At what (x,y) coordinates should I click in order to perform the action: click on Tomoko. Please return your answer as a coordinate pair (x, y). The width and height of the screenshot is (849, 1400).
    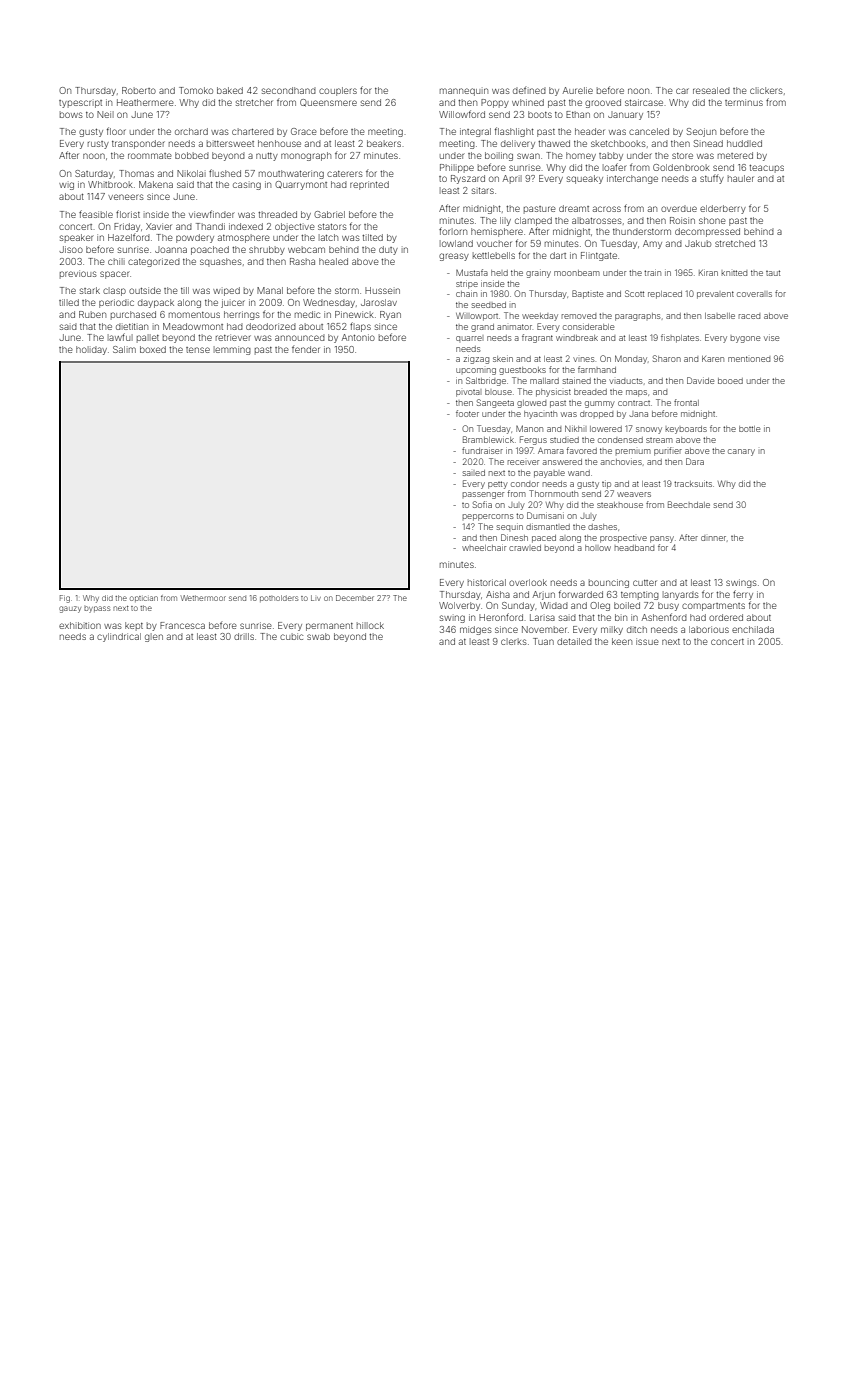
    Looking at the image, I should click on (196, 90).
